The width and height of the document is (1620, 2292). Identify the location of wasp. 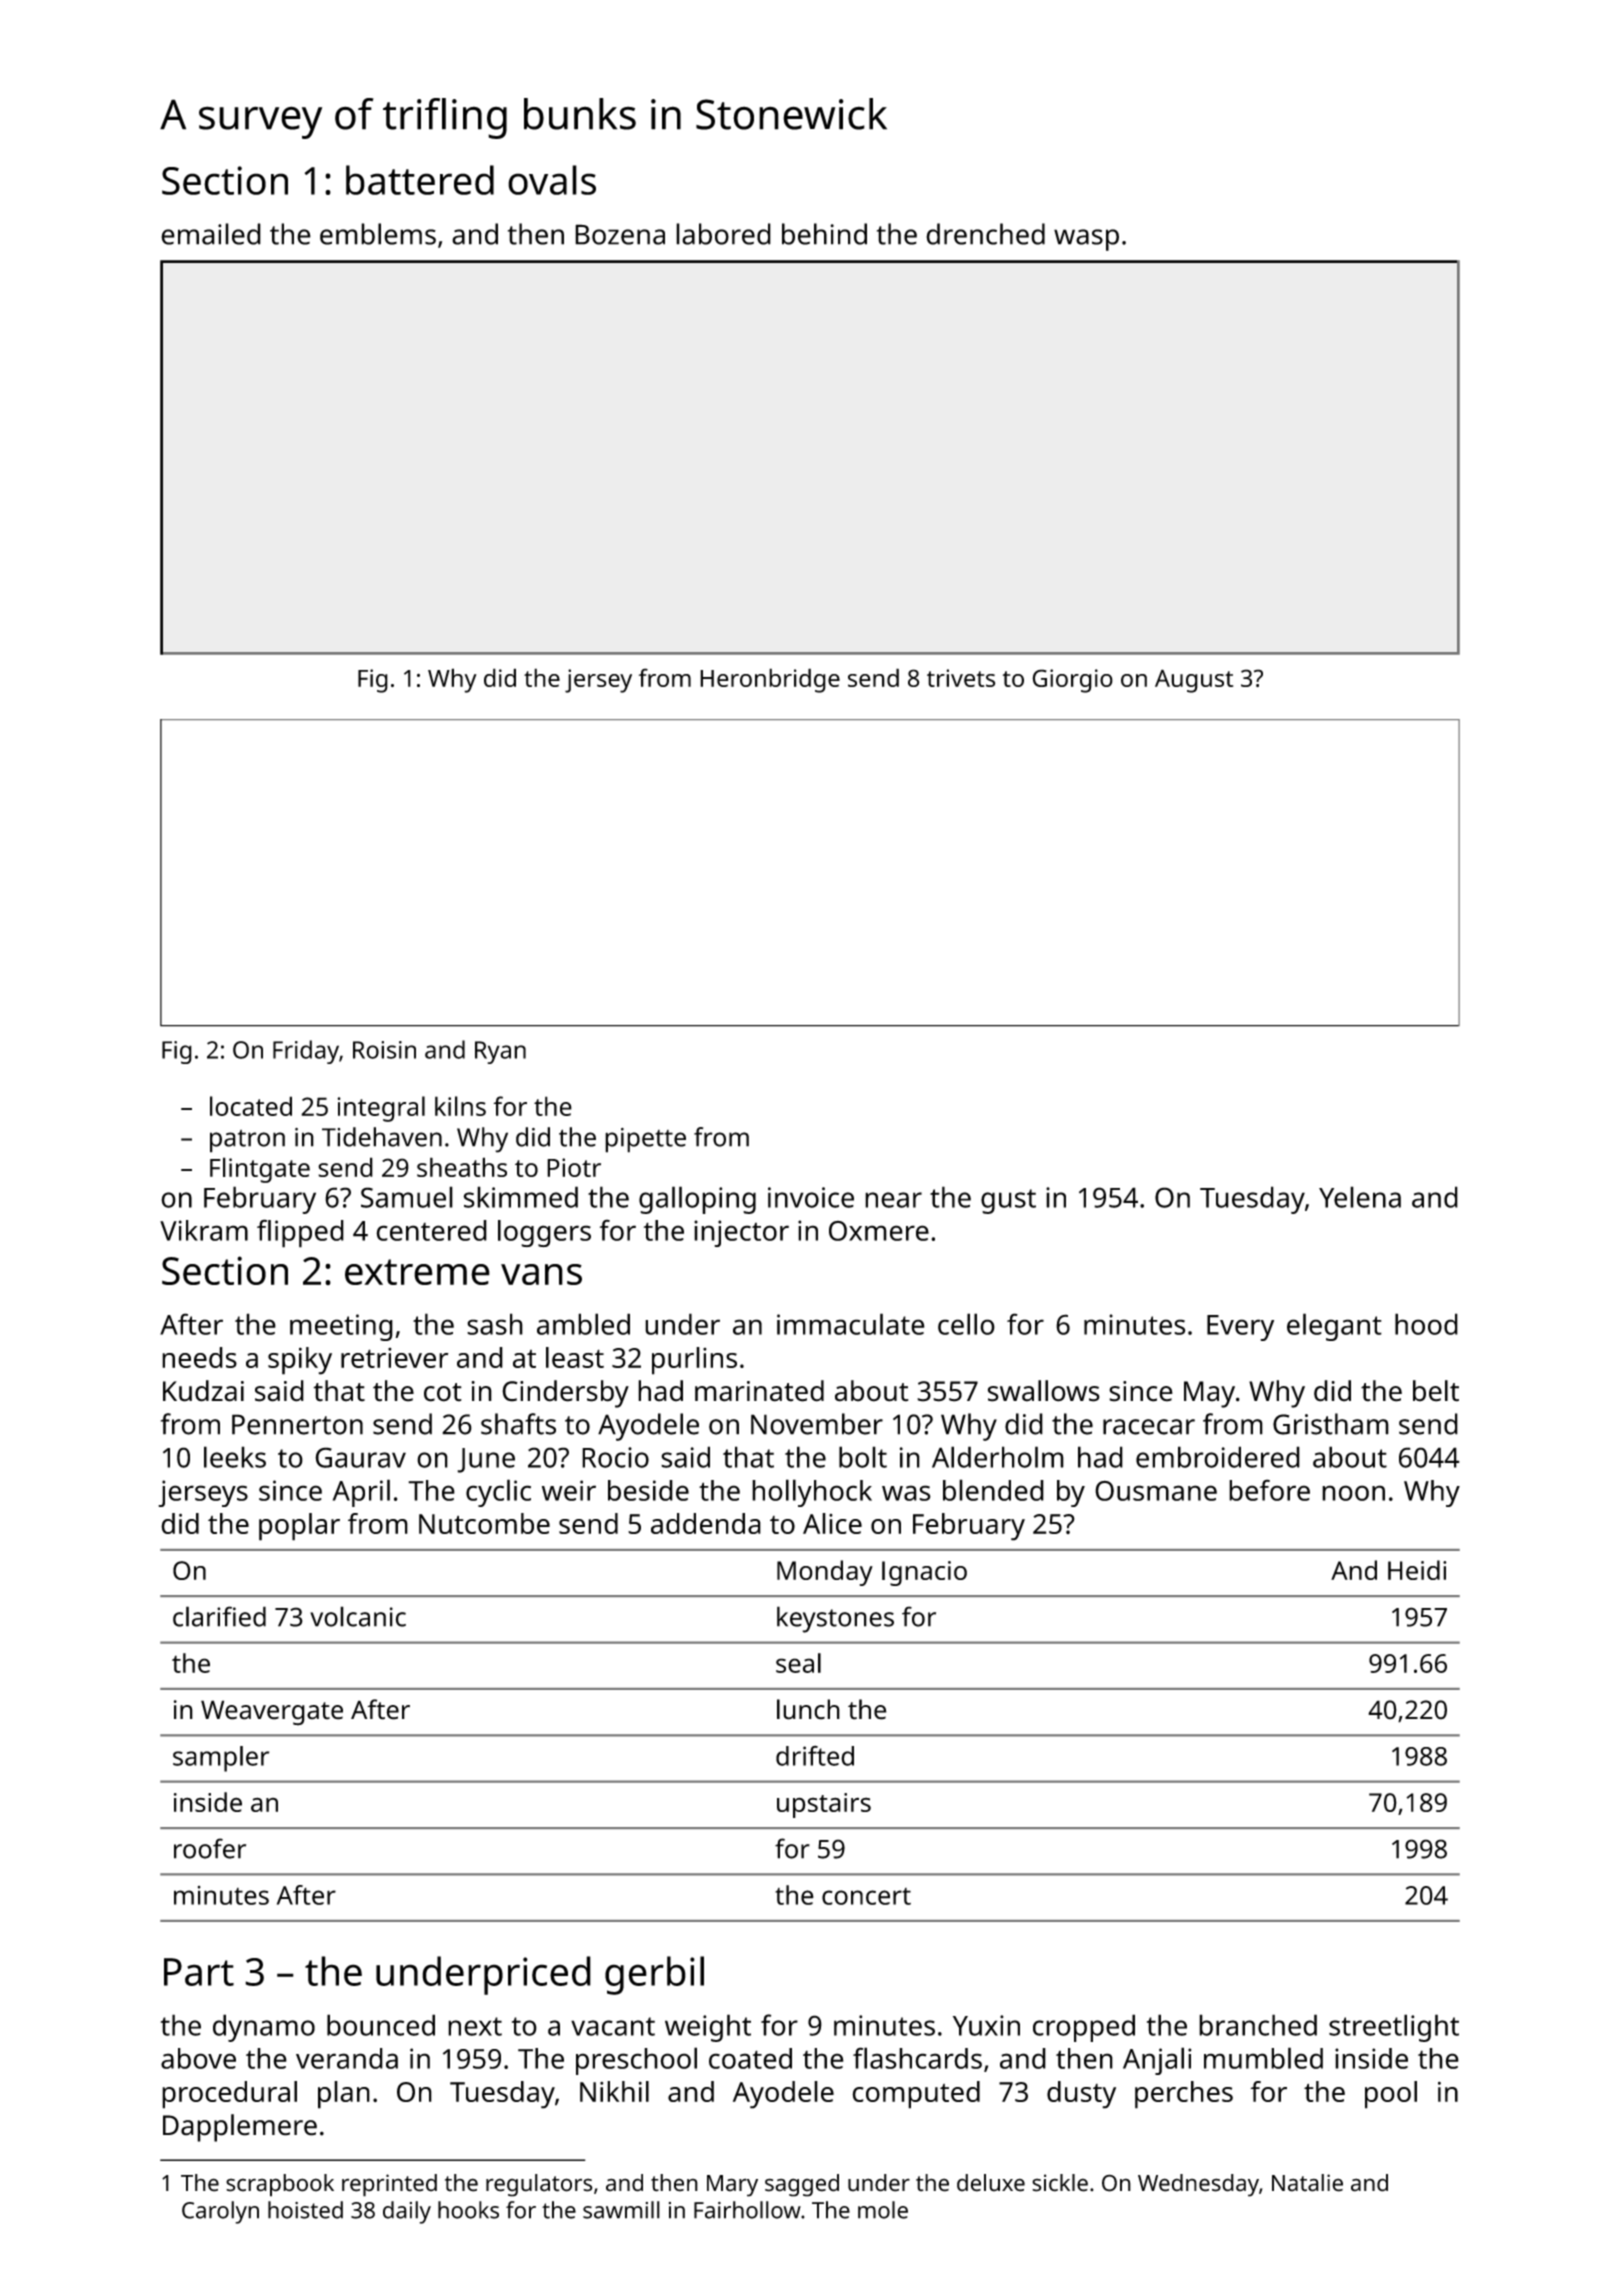
(1086, 240).
